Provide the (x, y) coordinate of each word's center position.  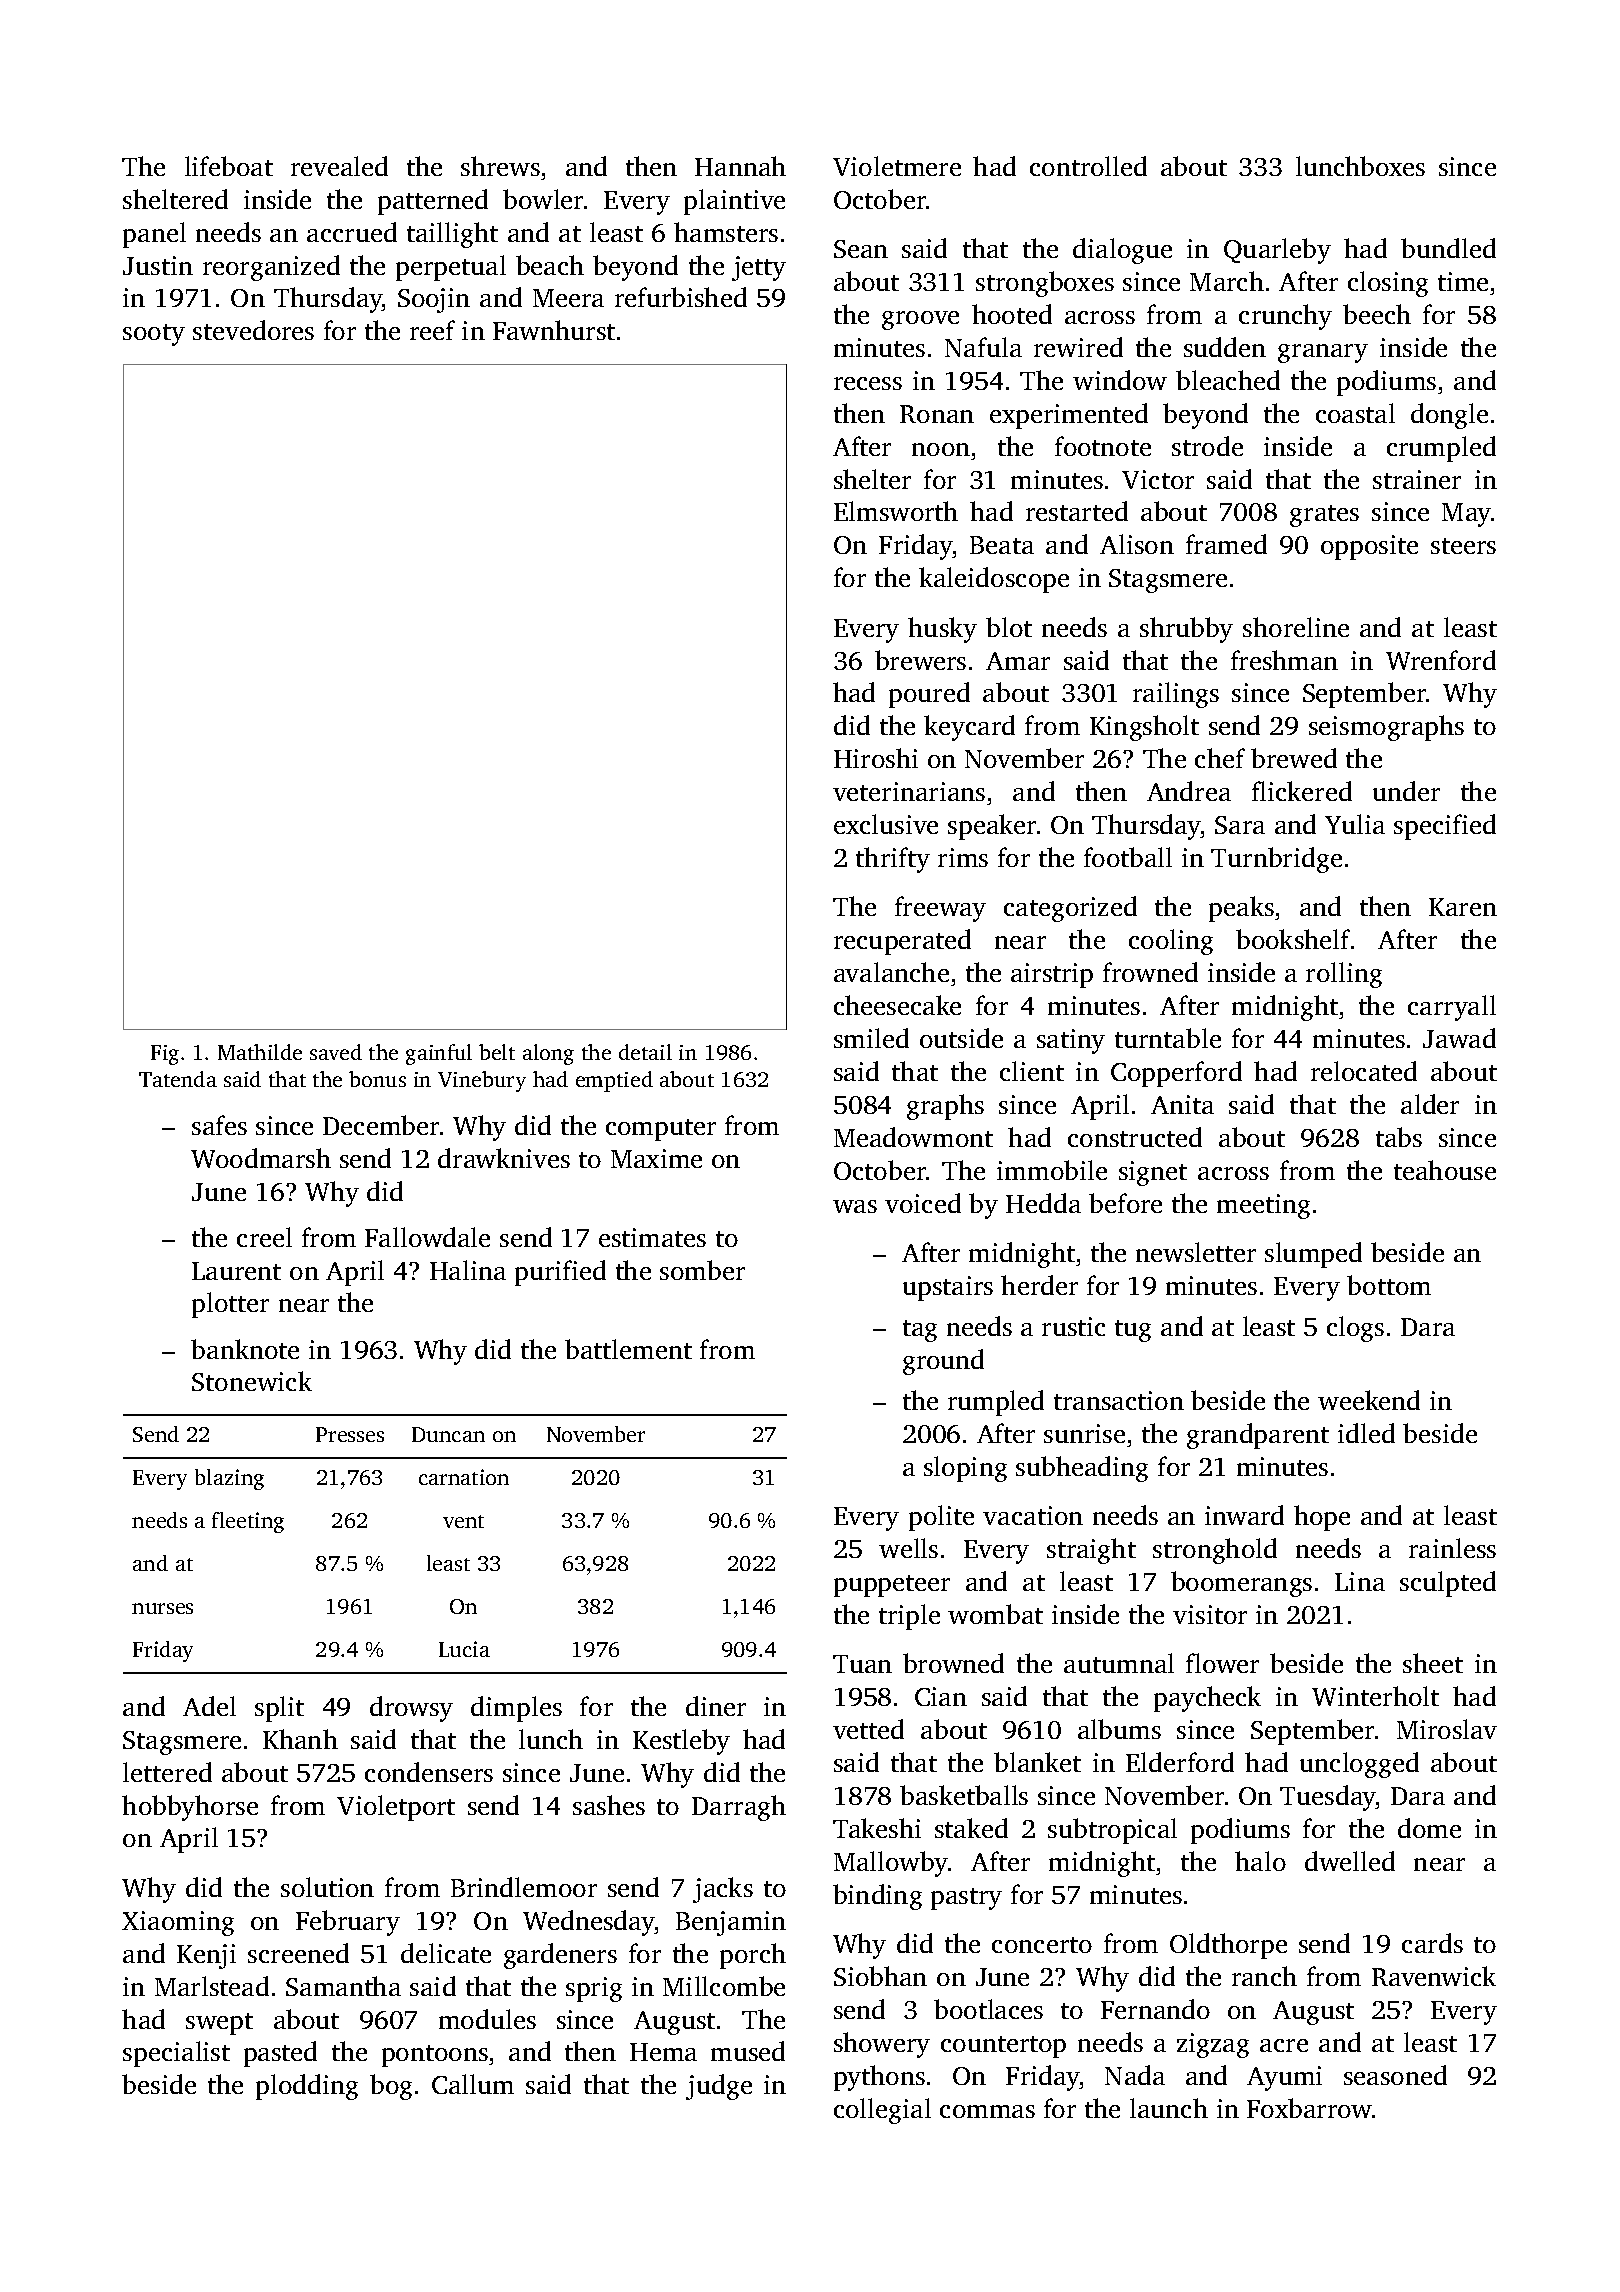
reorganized (271, 268)
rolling (1344, 975)
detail (645, 1052)
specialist (176, 2054)
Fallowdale (427, 1237)
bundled (1448, 248)
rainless (1452, 1548)
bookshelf (1293, 939)
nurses (162, 1608)
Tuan (862, 1664)
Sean (861, 249)
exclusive (886, 824)
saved (336, 1052)
